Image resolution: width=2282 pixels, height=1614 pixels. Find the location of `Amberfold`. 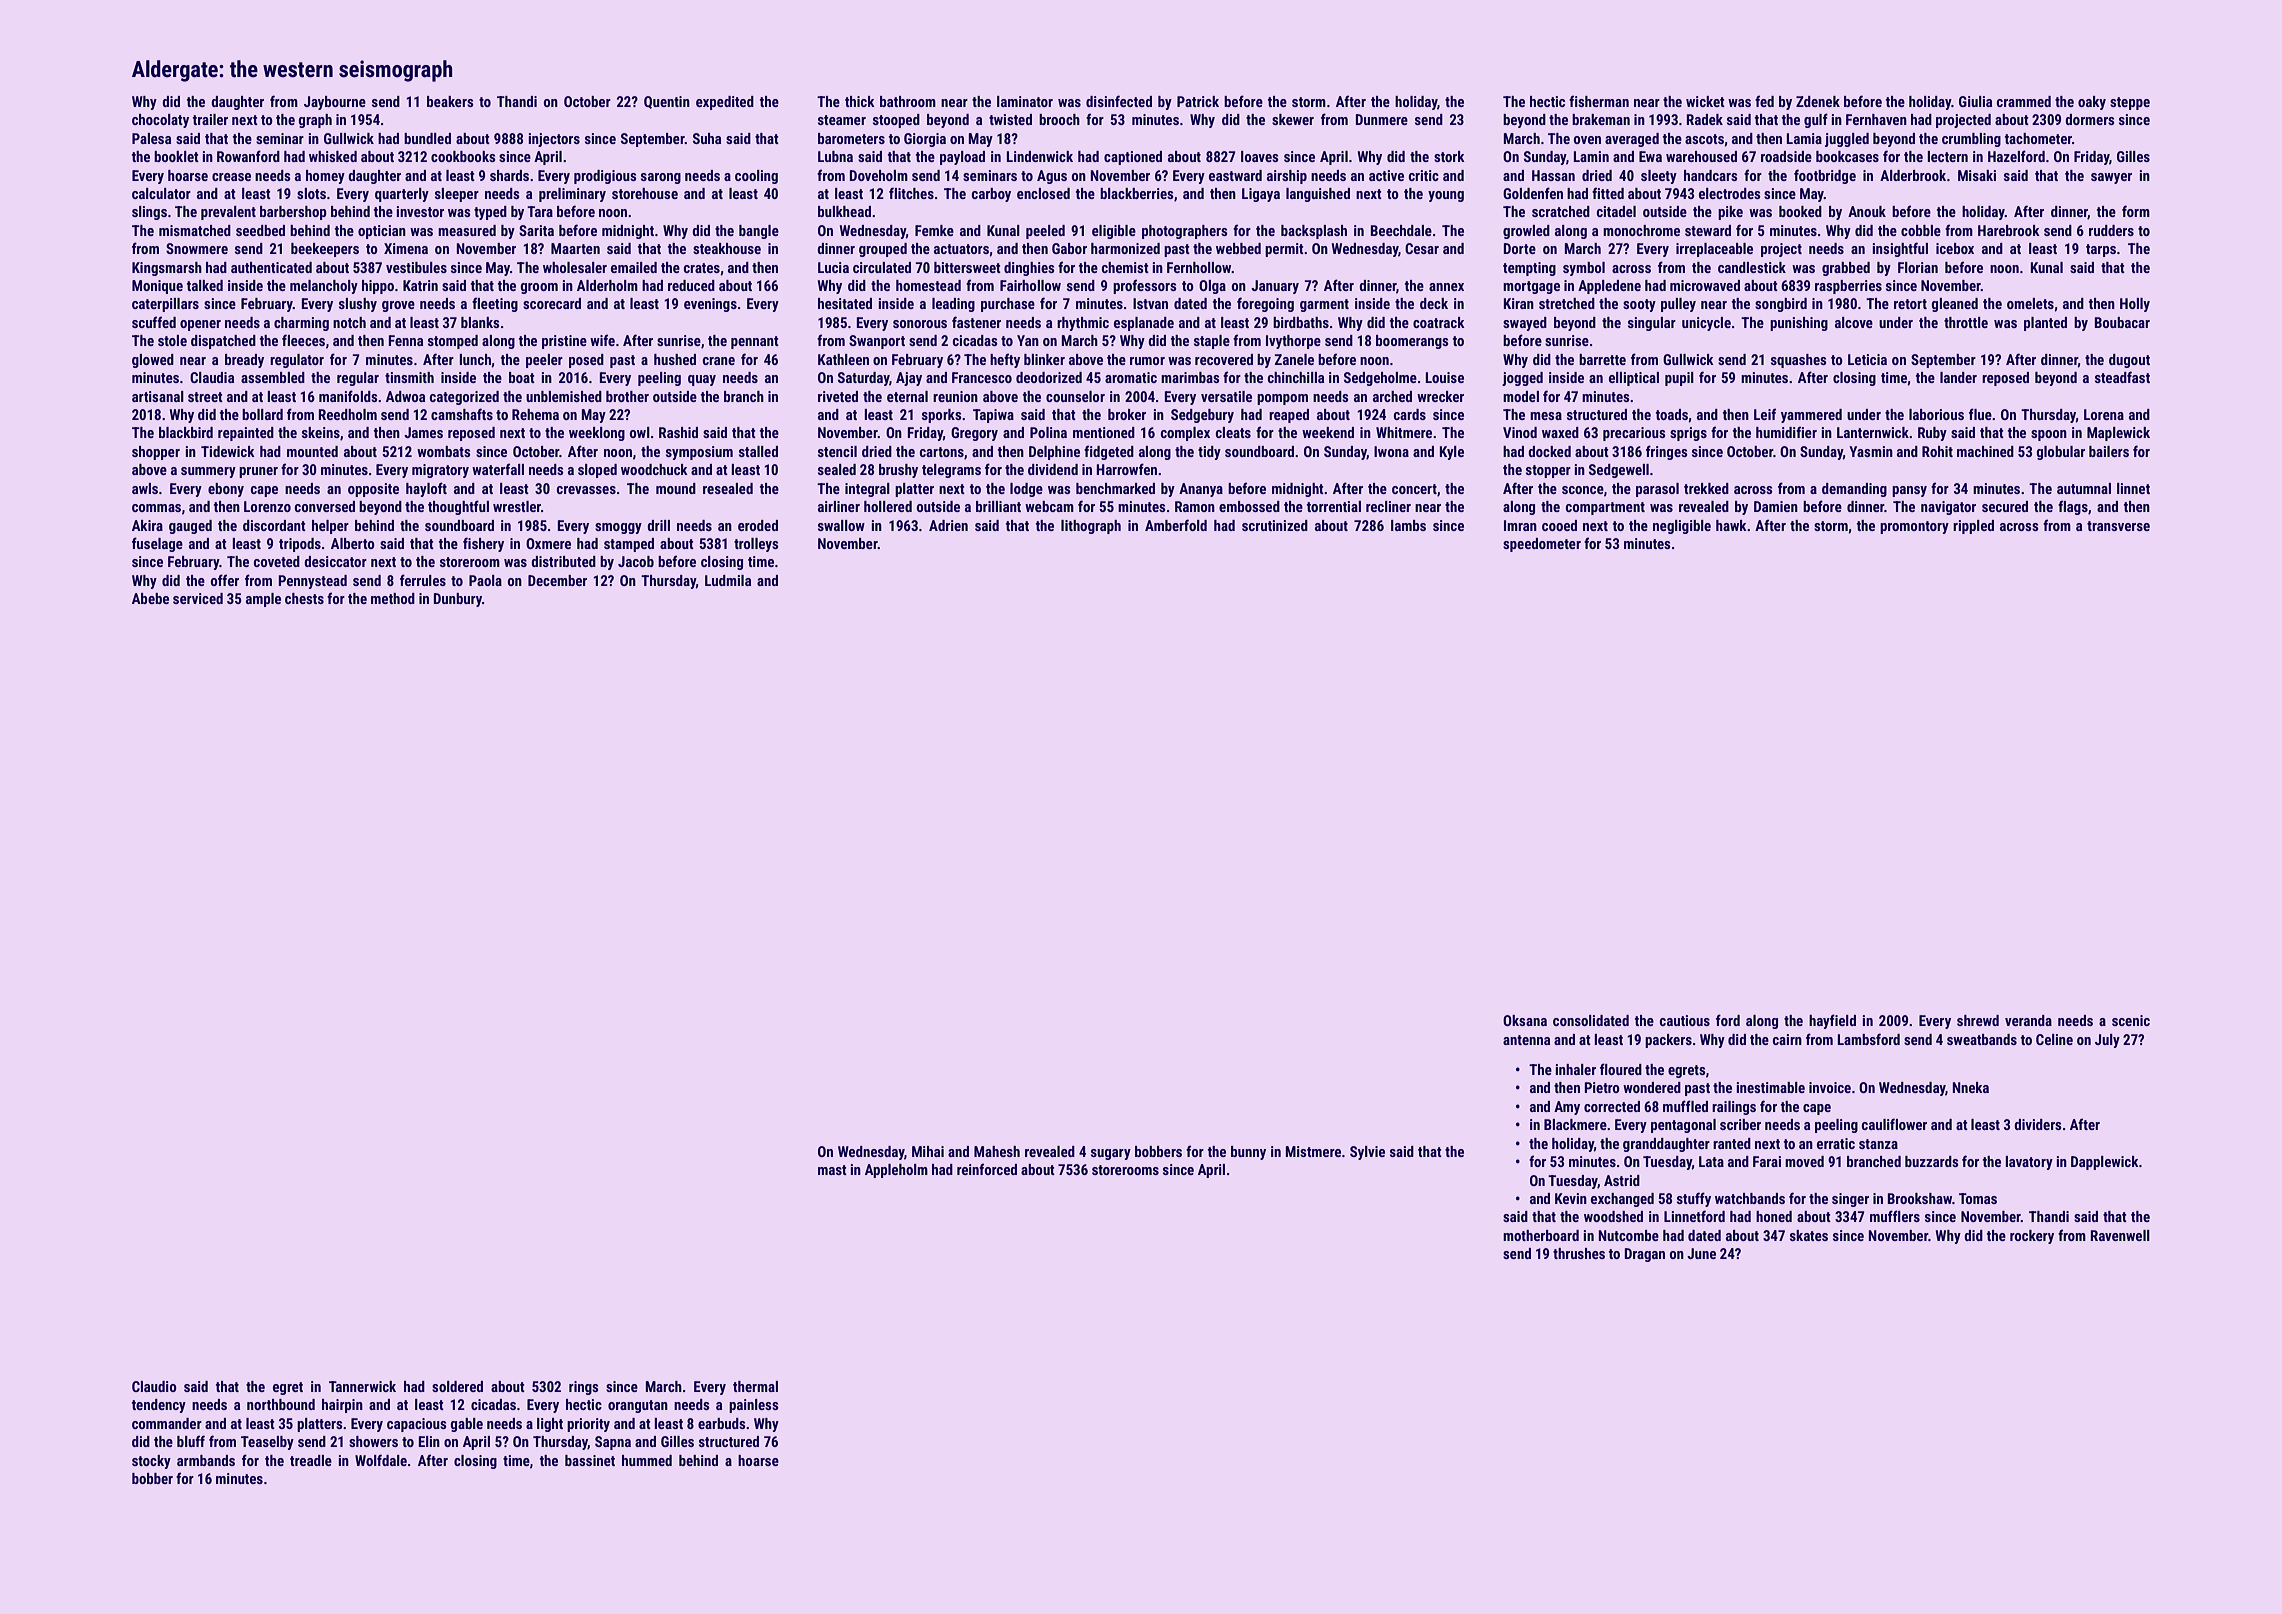

Amberfold is located at coordinates (1176, 525).
